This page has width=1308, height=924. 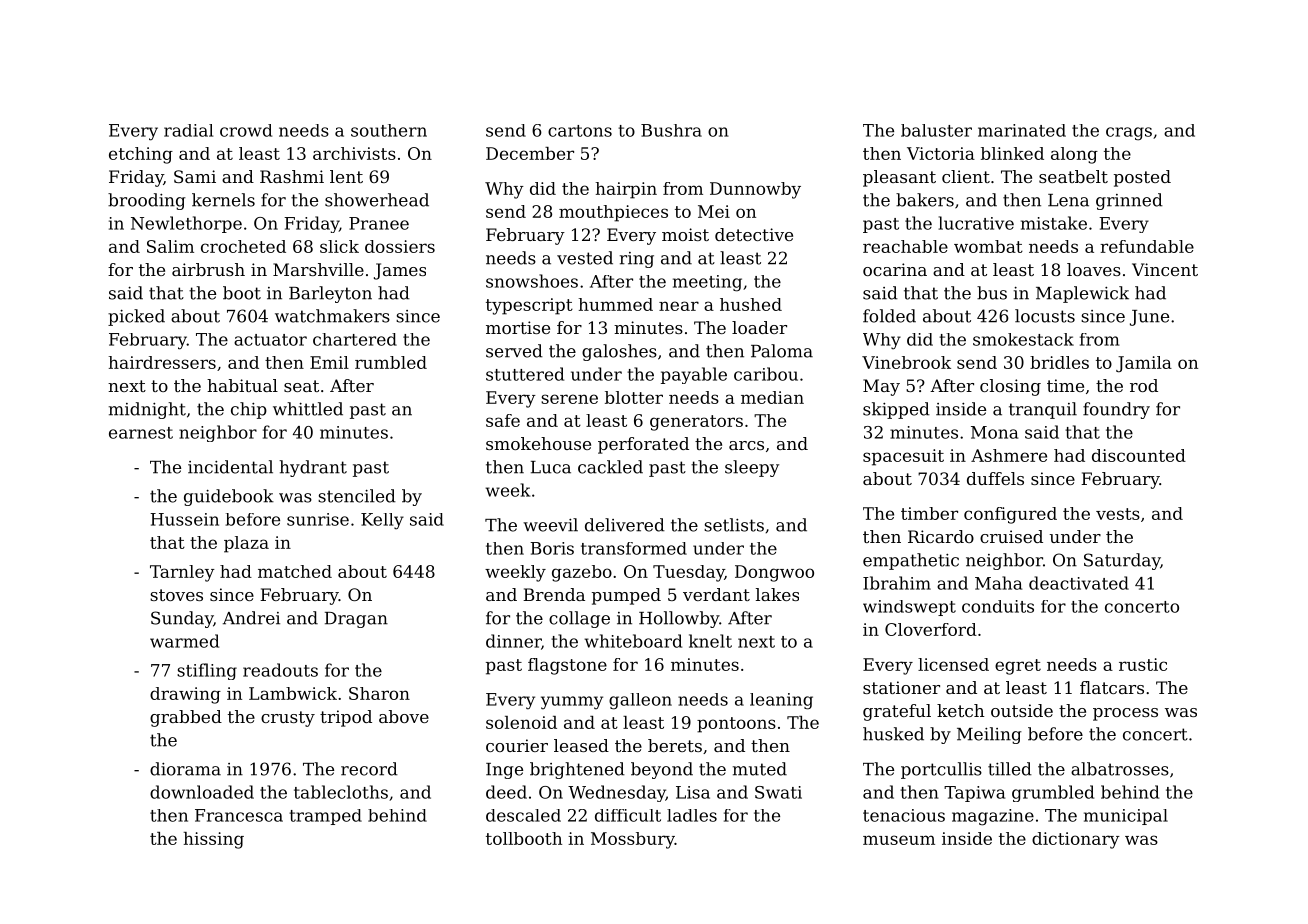 What do you see at coordinates (356, 620) in the page?
I see `Dragan` at bounding box center [356, 620].
